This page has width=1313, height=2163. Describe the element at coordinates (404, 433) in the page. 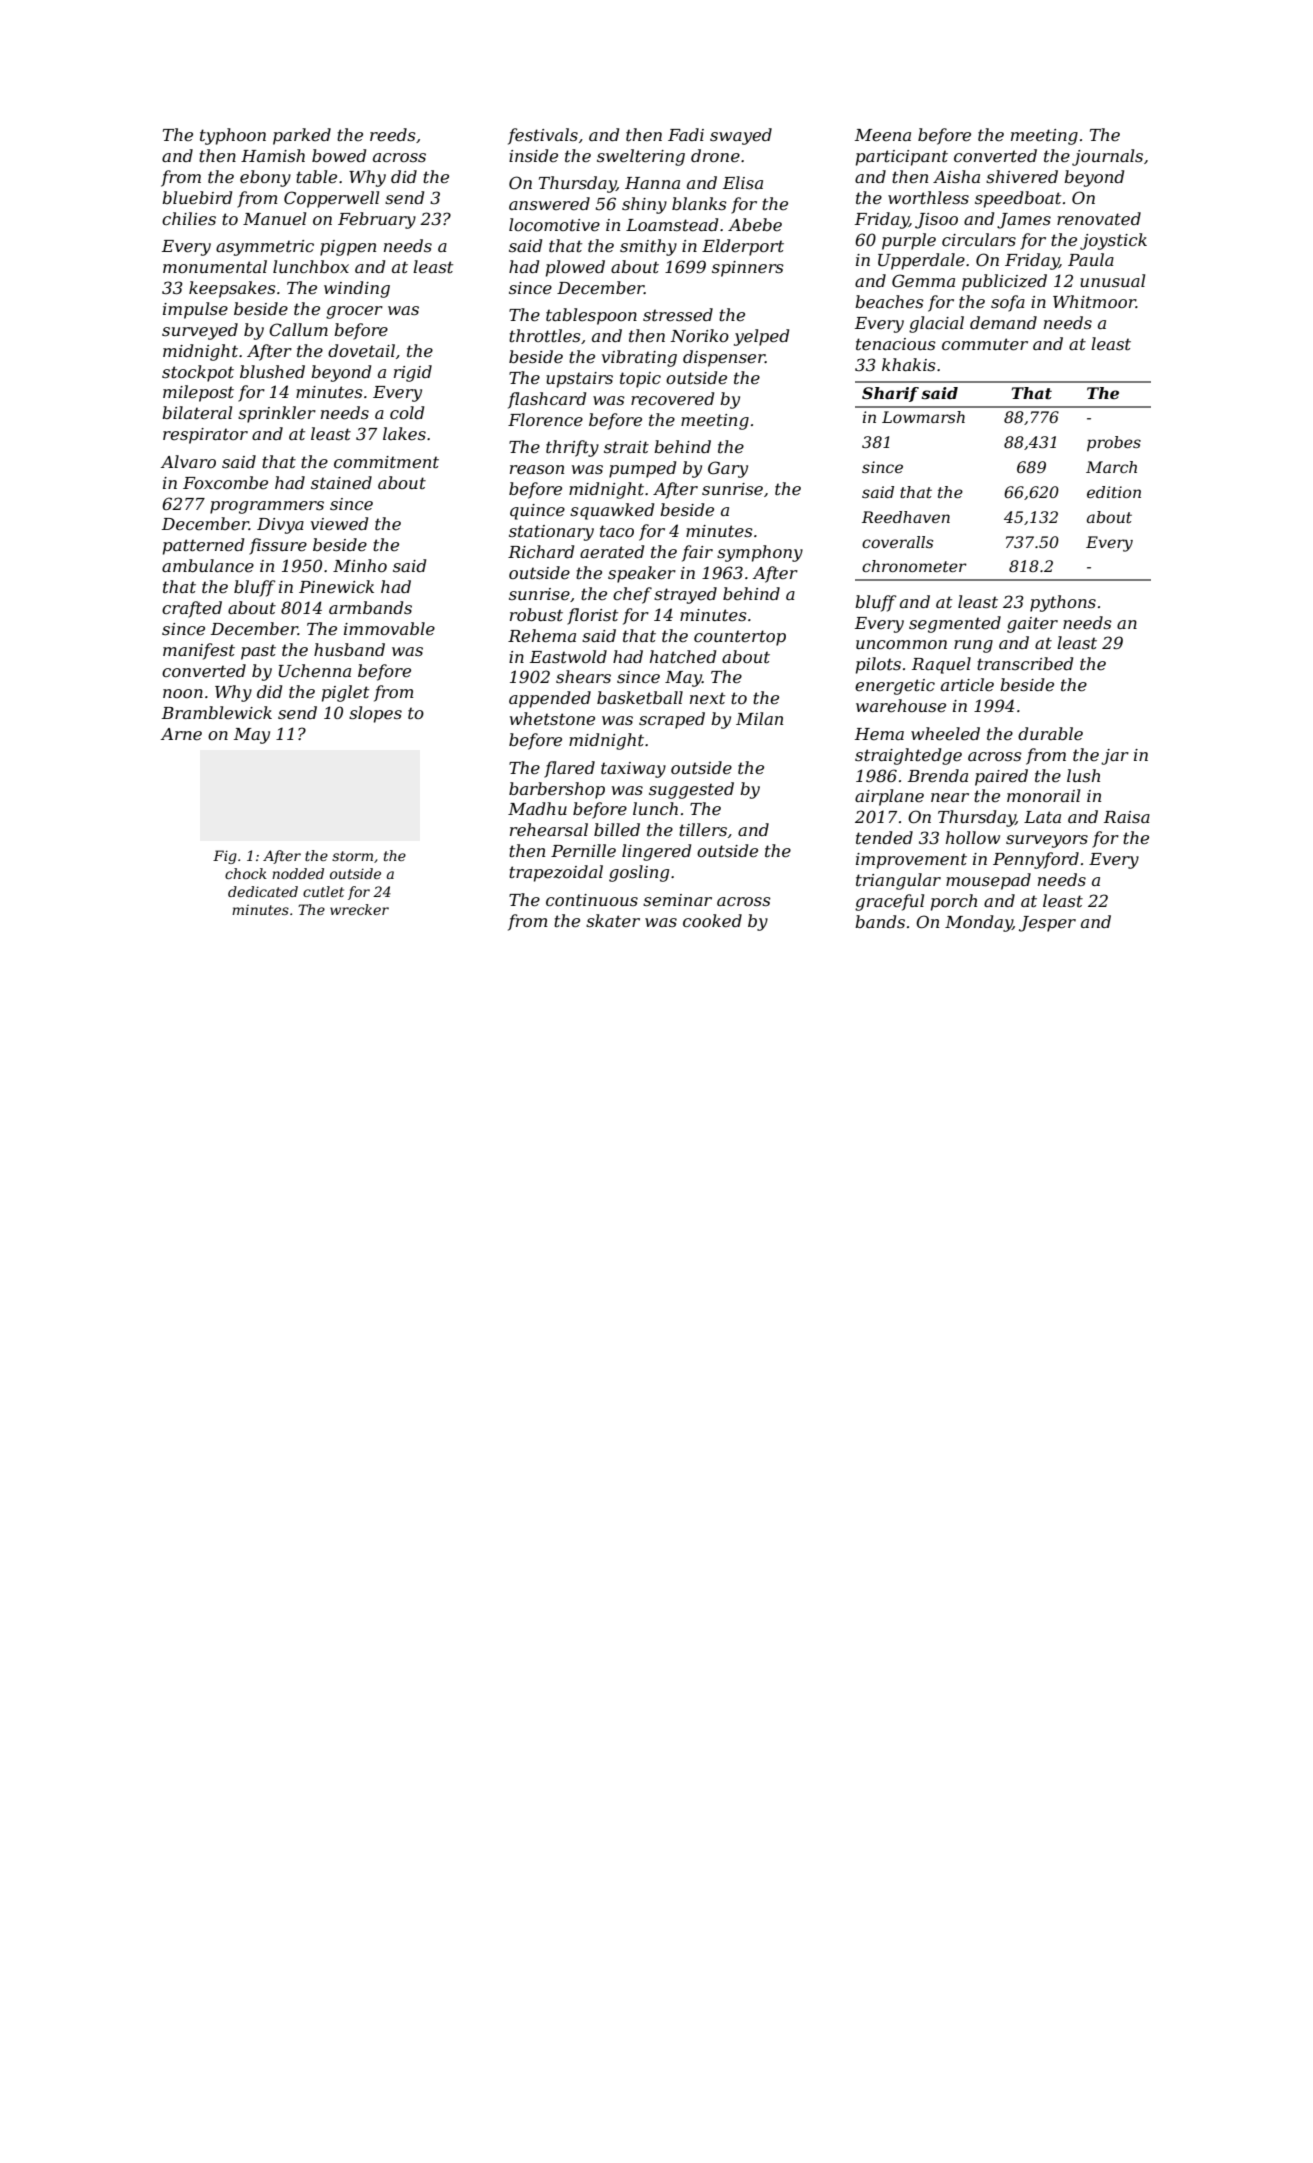

I see `lakes` at that location.
